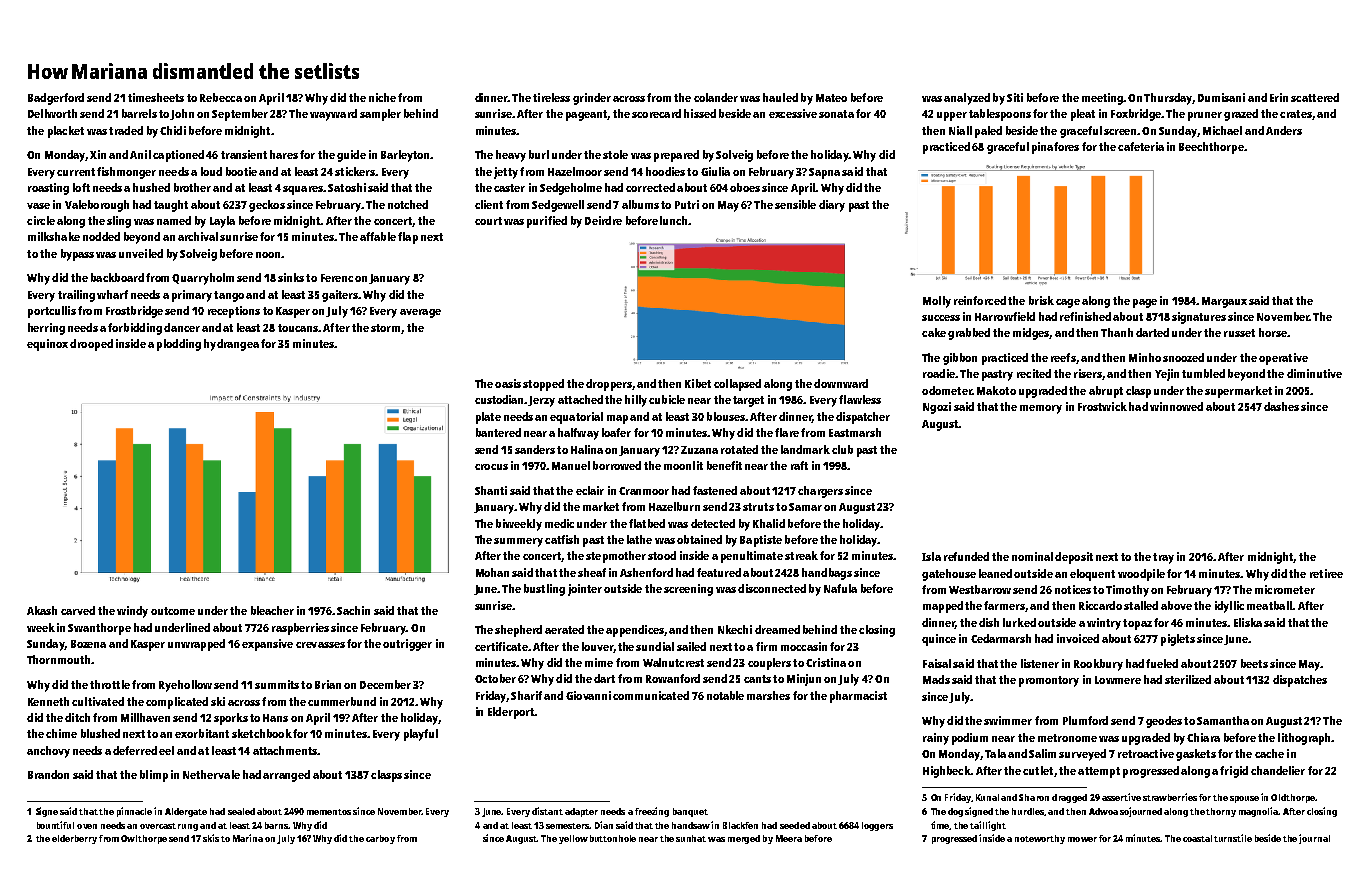  Describe the element at coordinates (568, 826) in the screenshot. I see `semesters` at that location.
